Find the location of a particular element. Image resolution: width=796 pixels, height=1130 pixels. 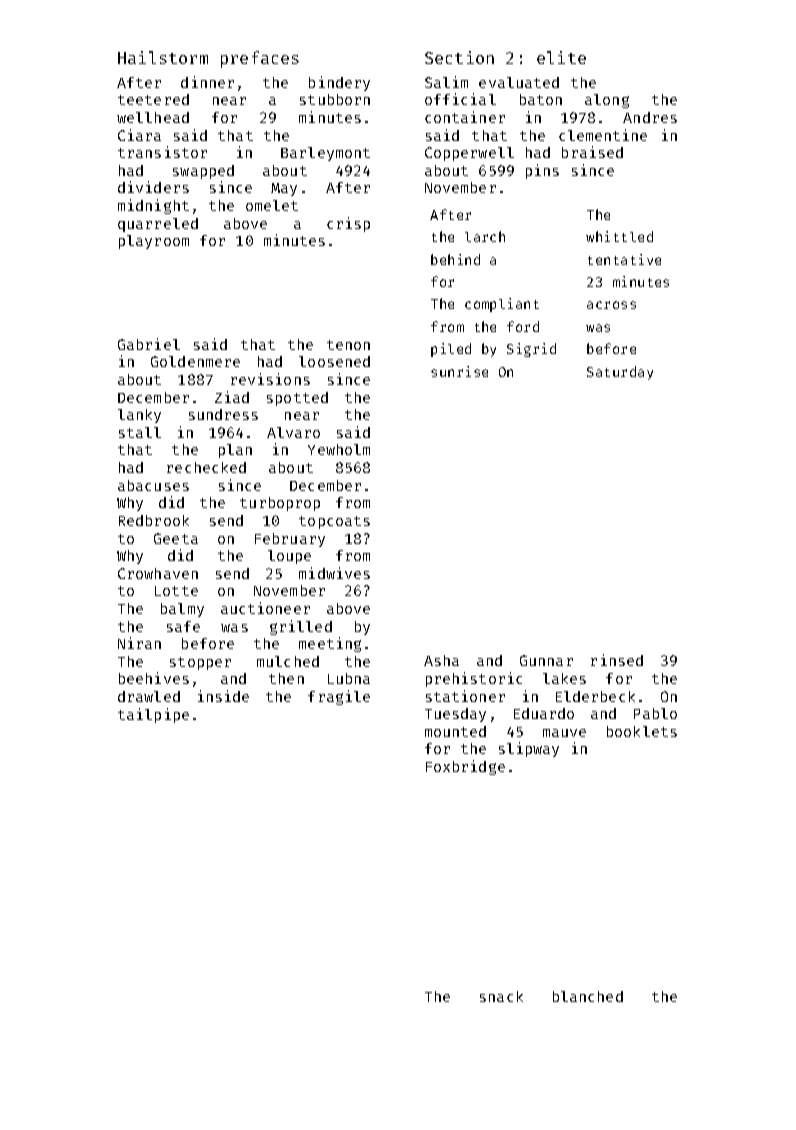

dinner is located at coordinates (207, 82).
